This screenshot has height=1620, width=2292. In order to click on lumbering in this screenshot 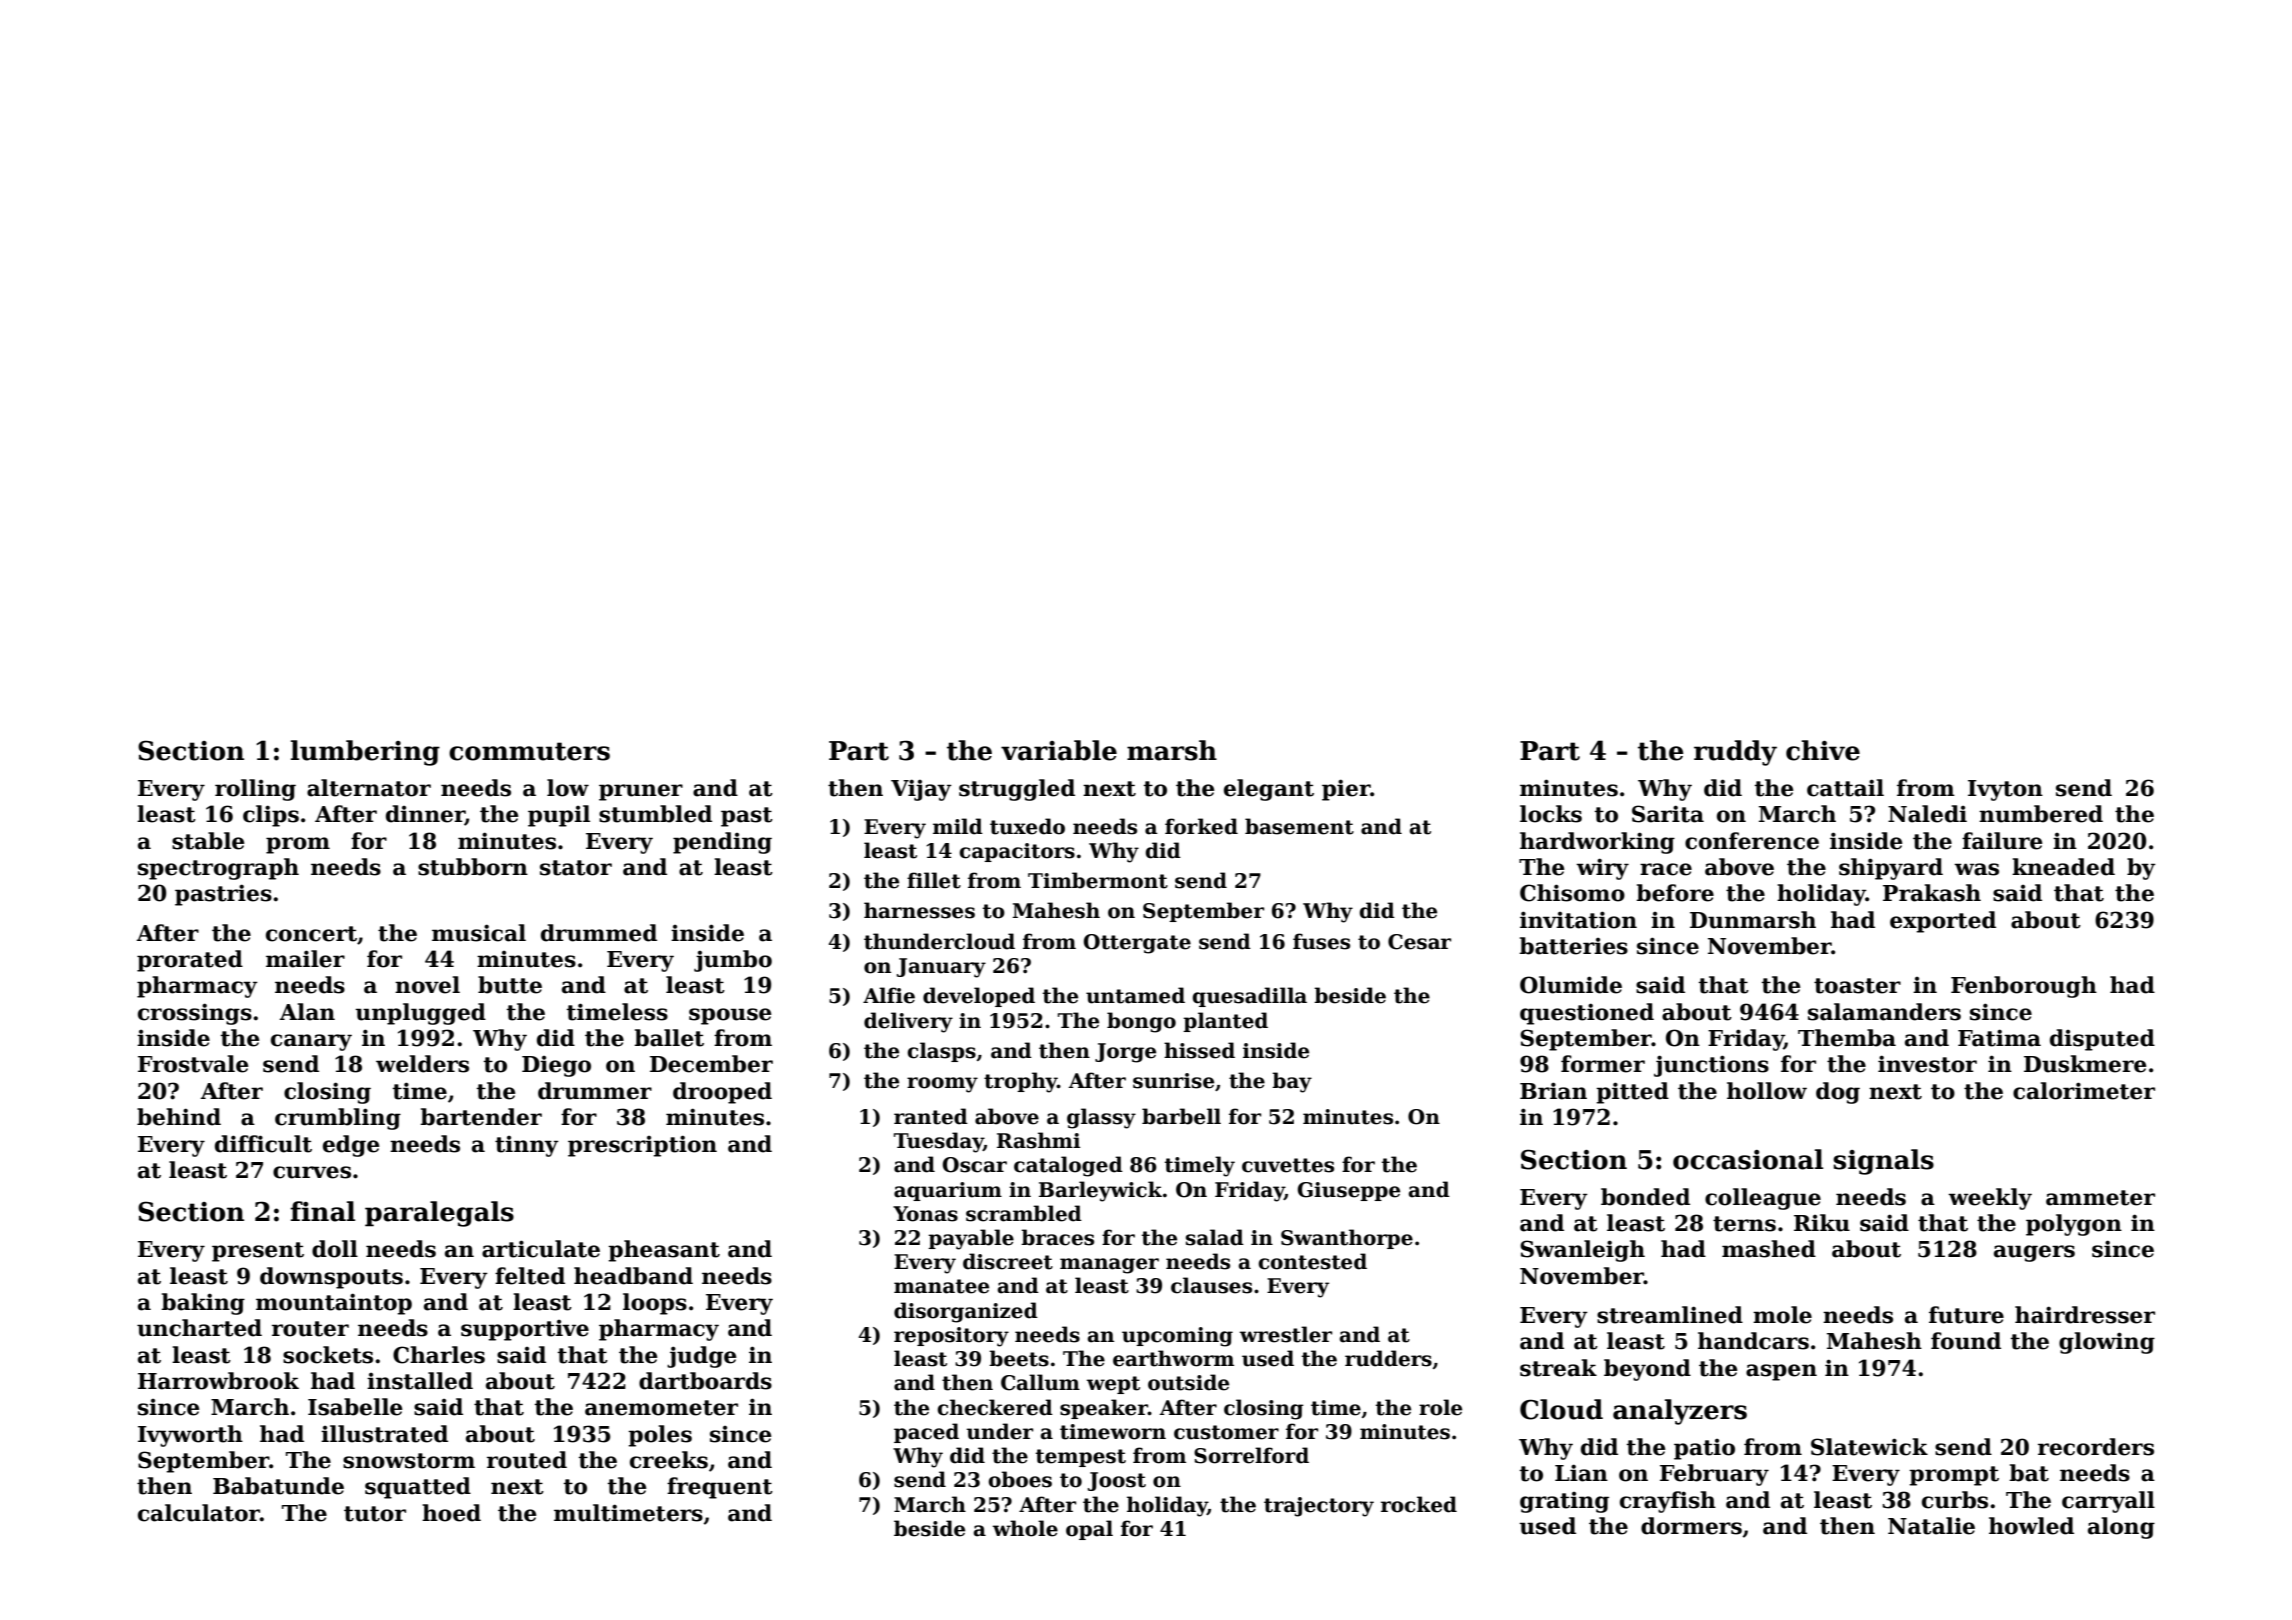, I will do `click(365, 753)`.
